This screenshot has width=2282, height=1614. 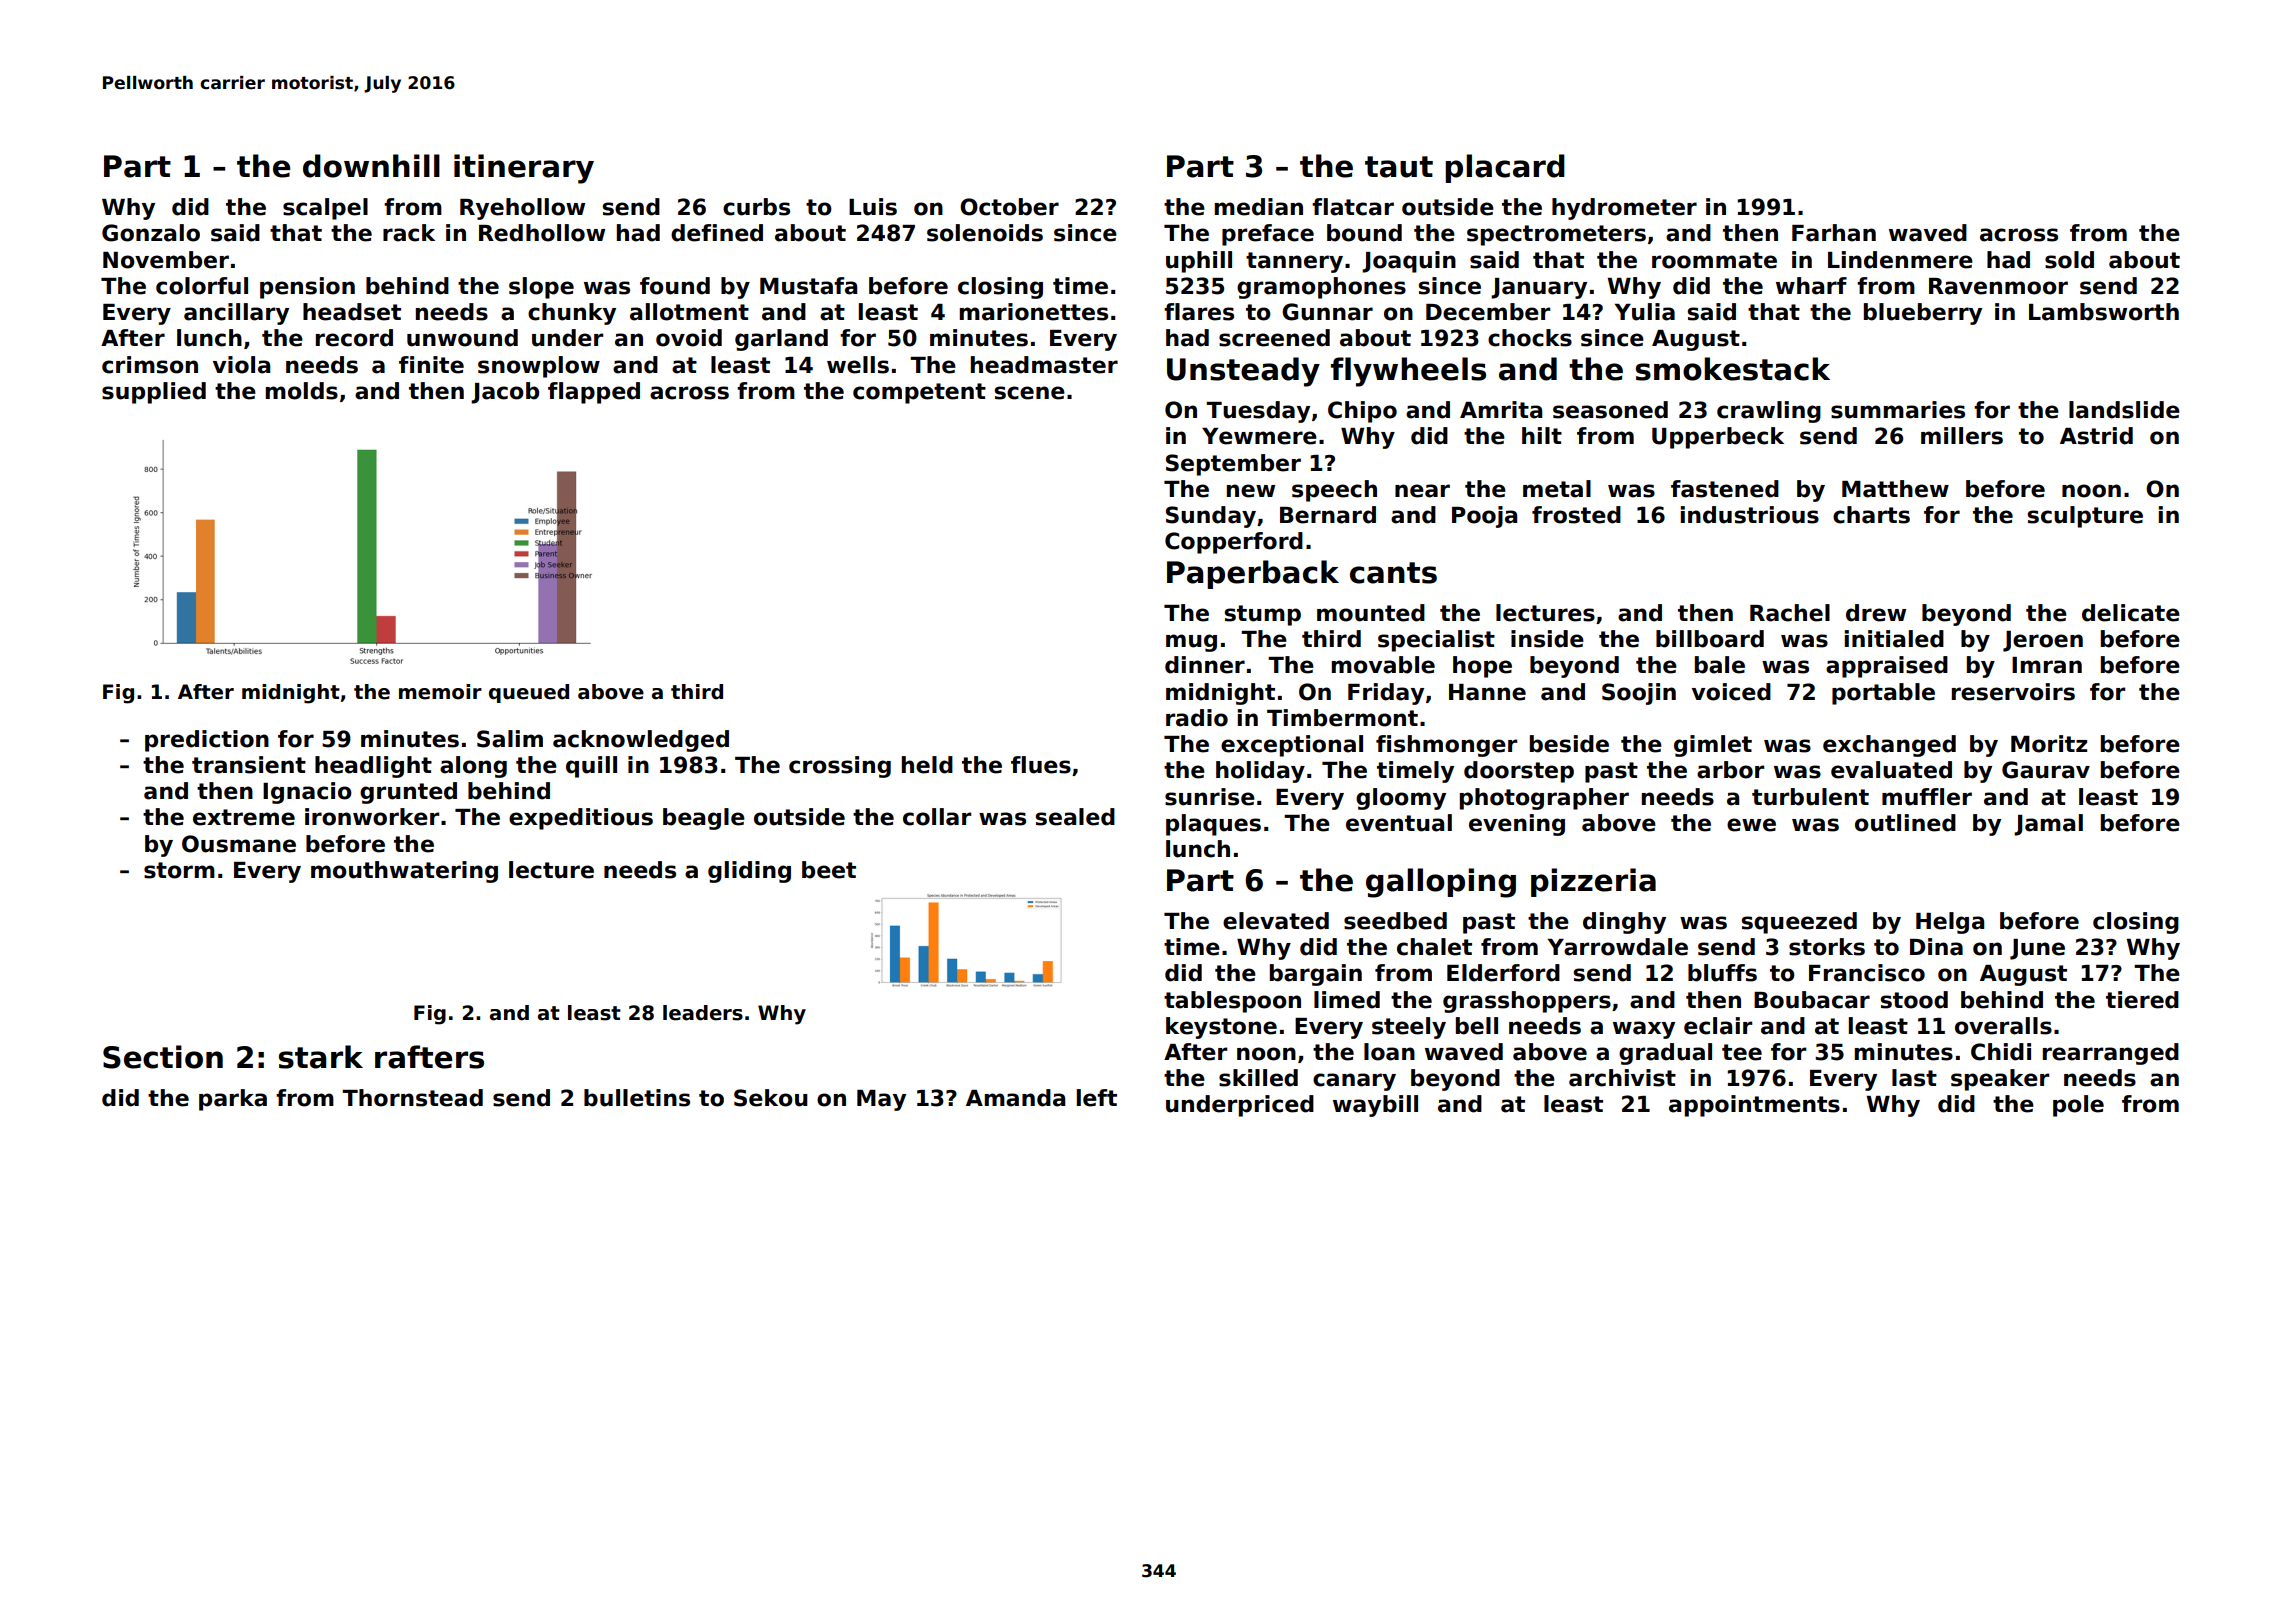 I want to click on Farhan, so click(x=1834, y=233).
